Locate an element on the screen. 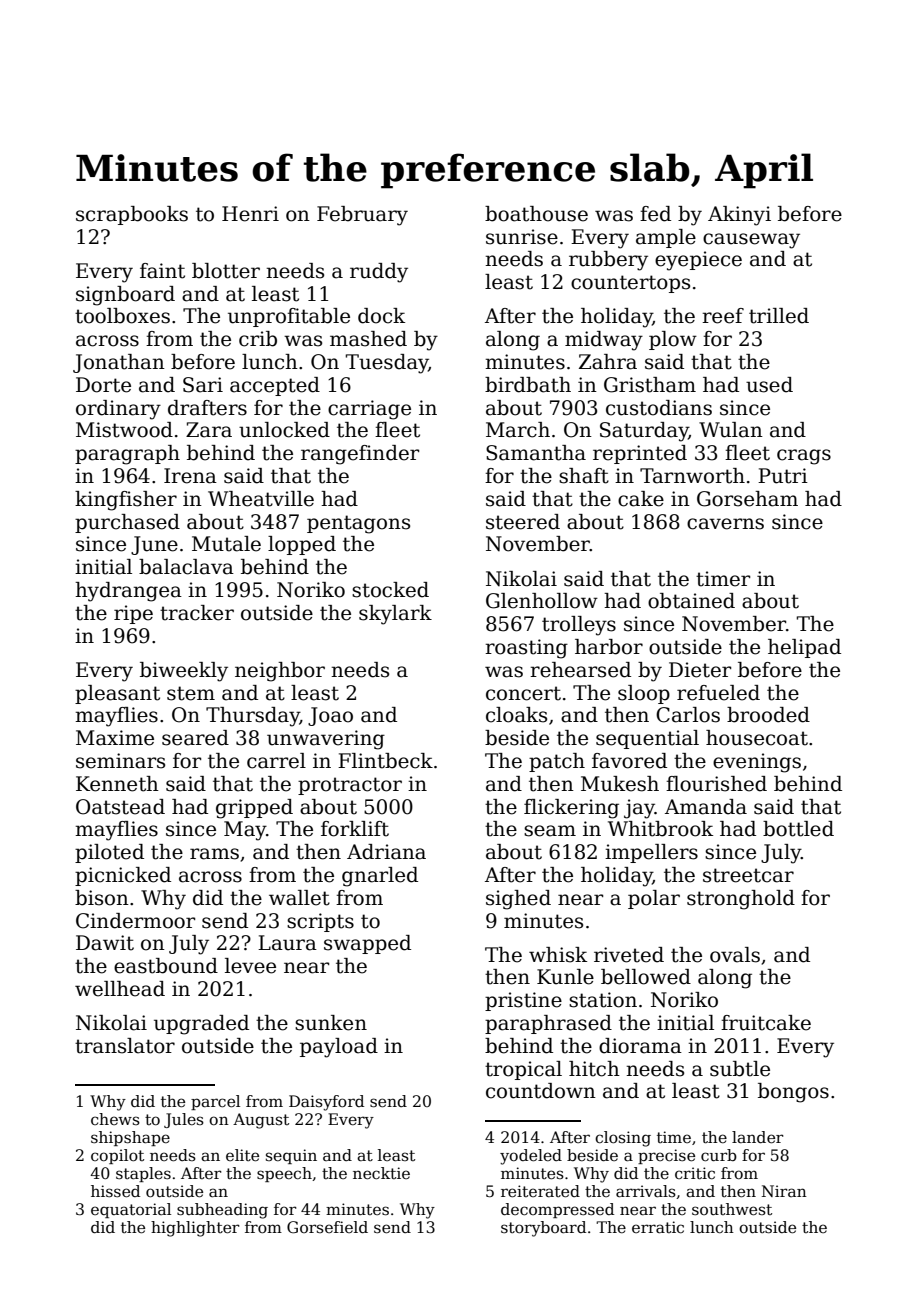  boathouse is located at coordinates (536, 214).
